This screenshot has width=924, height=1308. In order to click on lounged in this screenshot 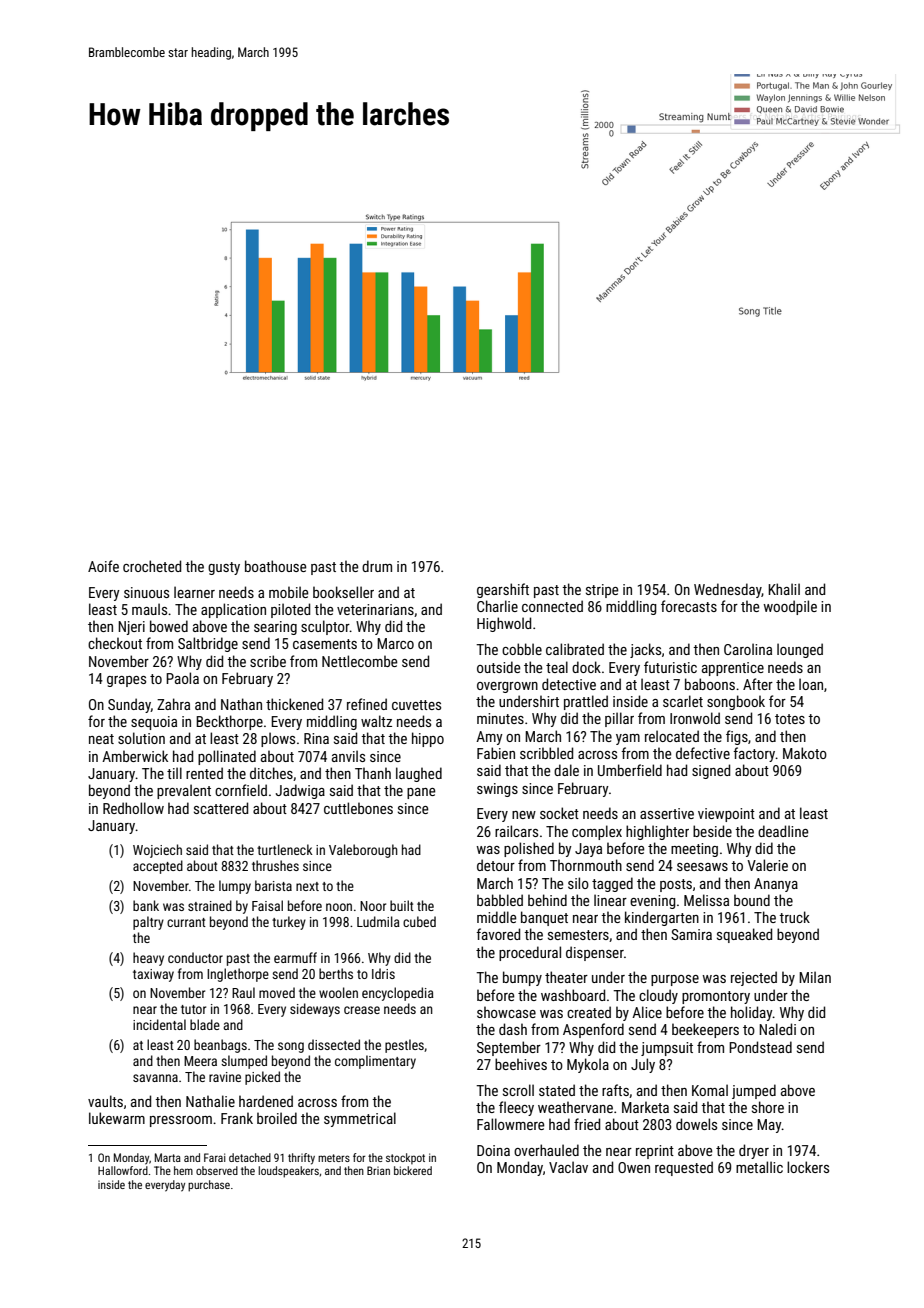, I will do `click(800, 650)`.
